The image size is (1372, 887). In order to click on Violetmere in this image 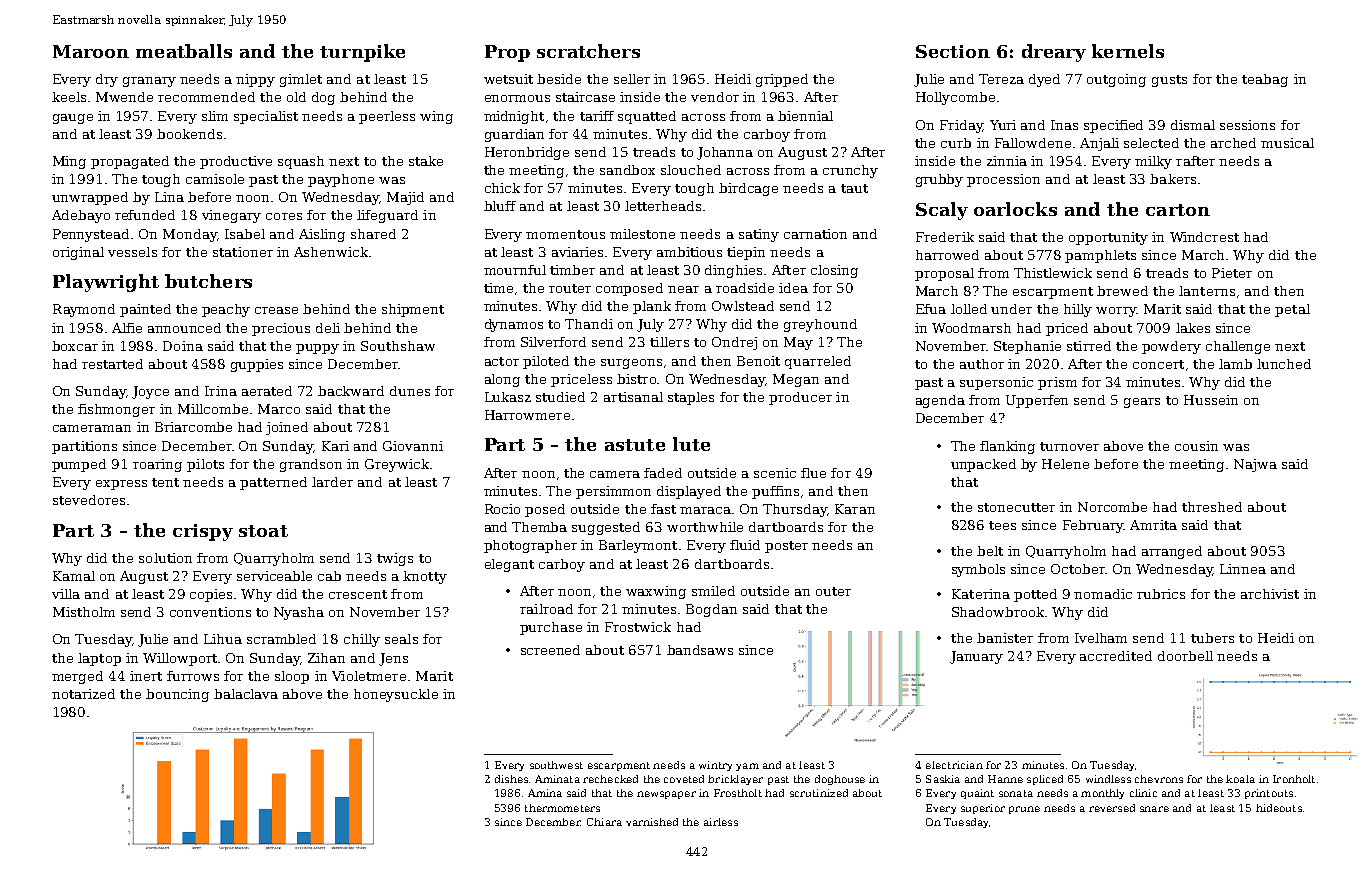, I will do `click(369, 676)`.
